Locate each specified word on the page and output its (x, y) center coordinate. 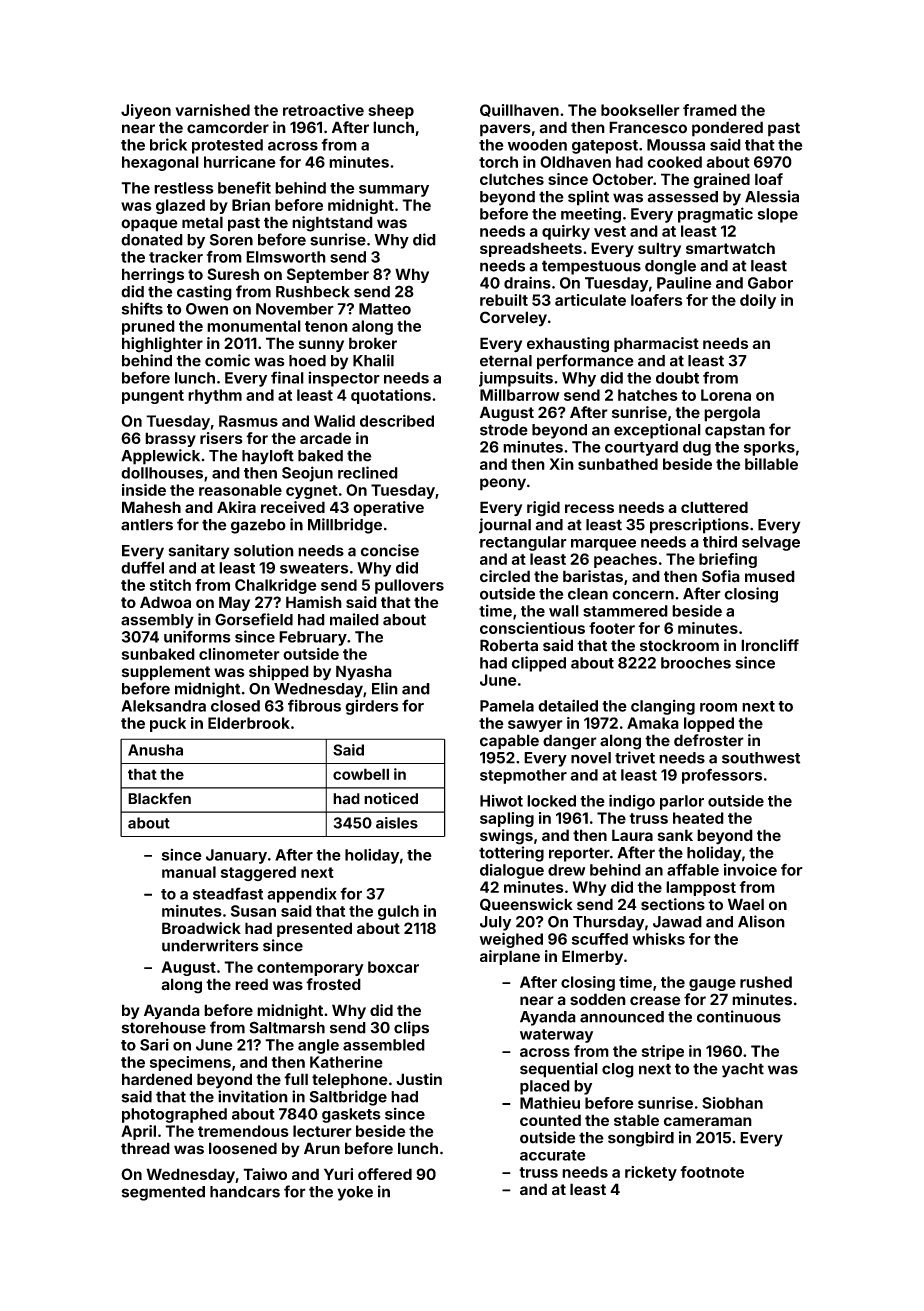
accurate (553, 1155)
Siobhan (732, 1103)
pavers (505, 130)
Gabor (770, 283)
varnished (212, 110)
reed (251, 984)
